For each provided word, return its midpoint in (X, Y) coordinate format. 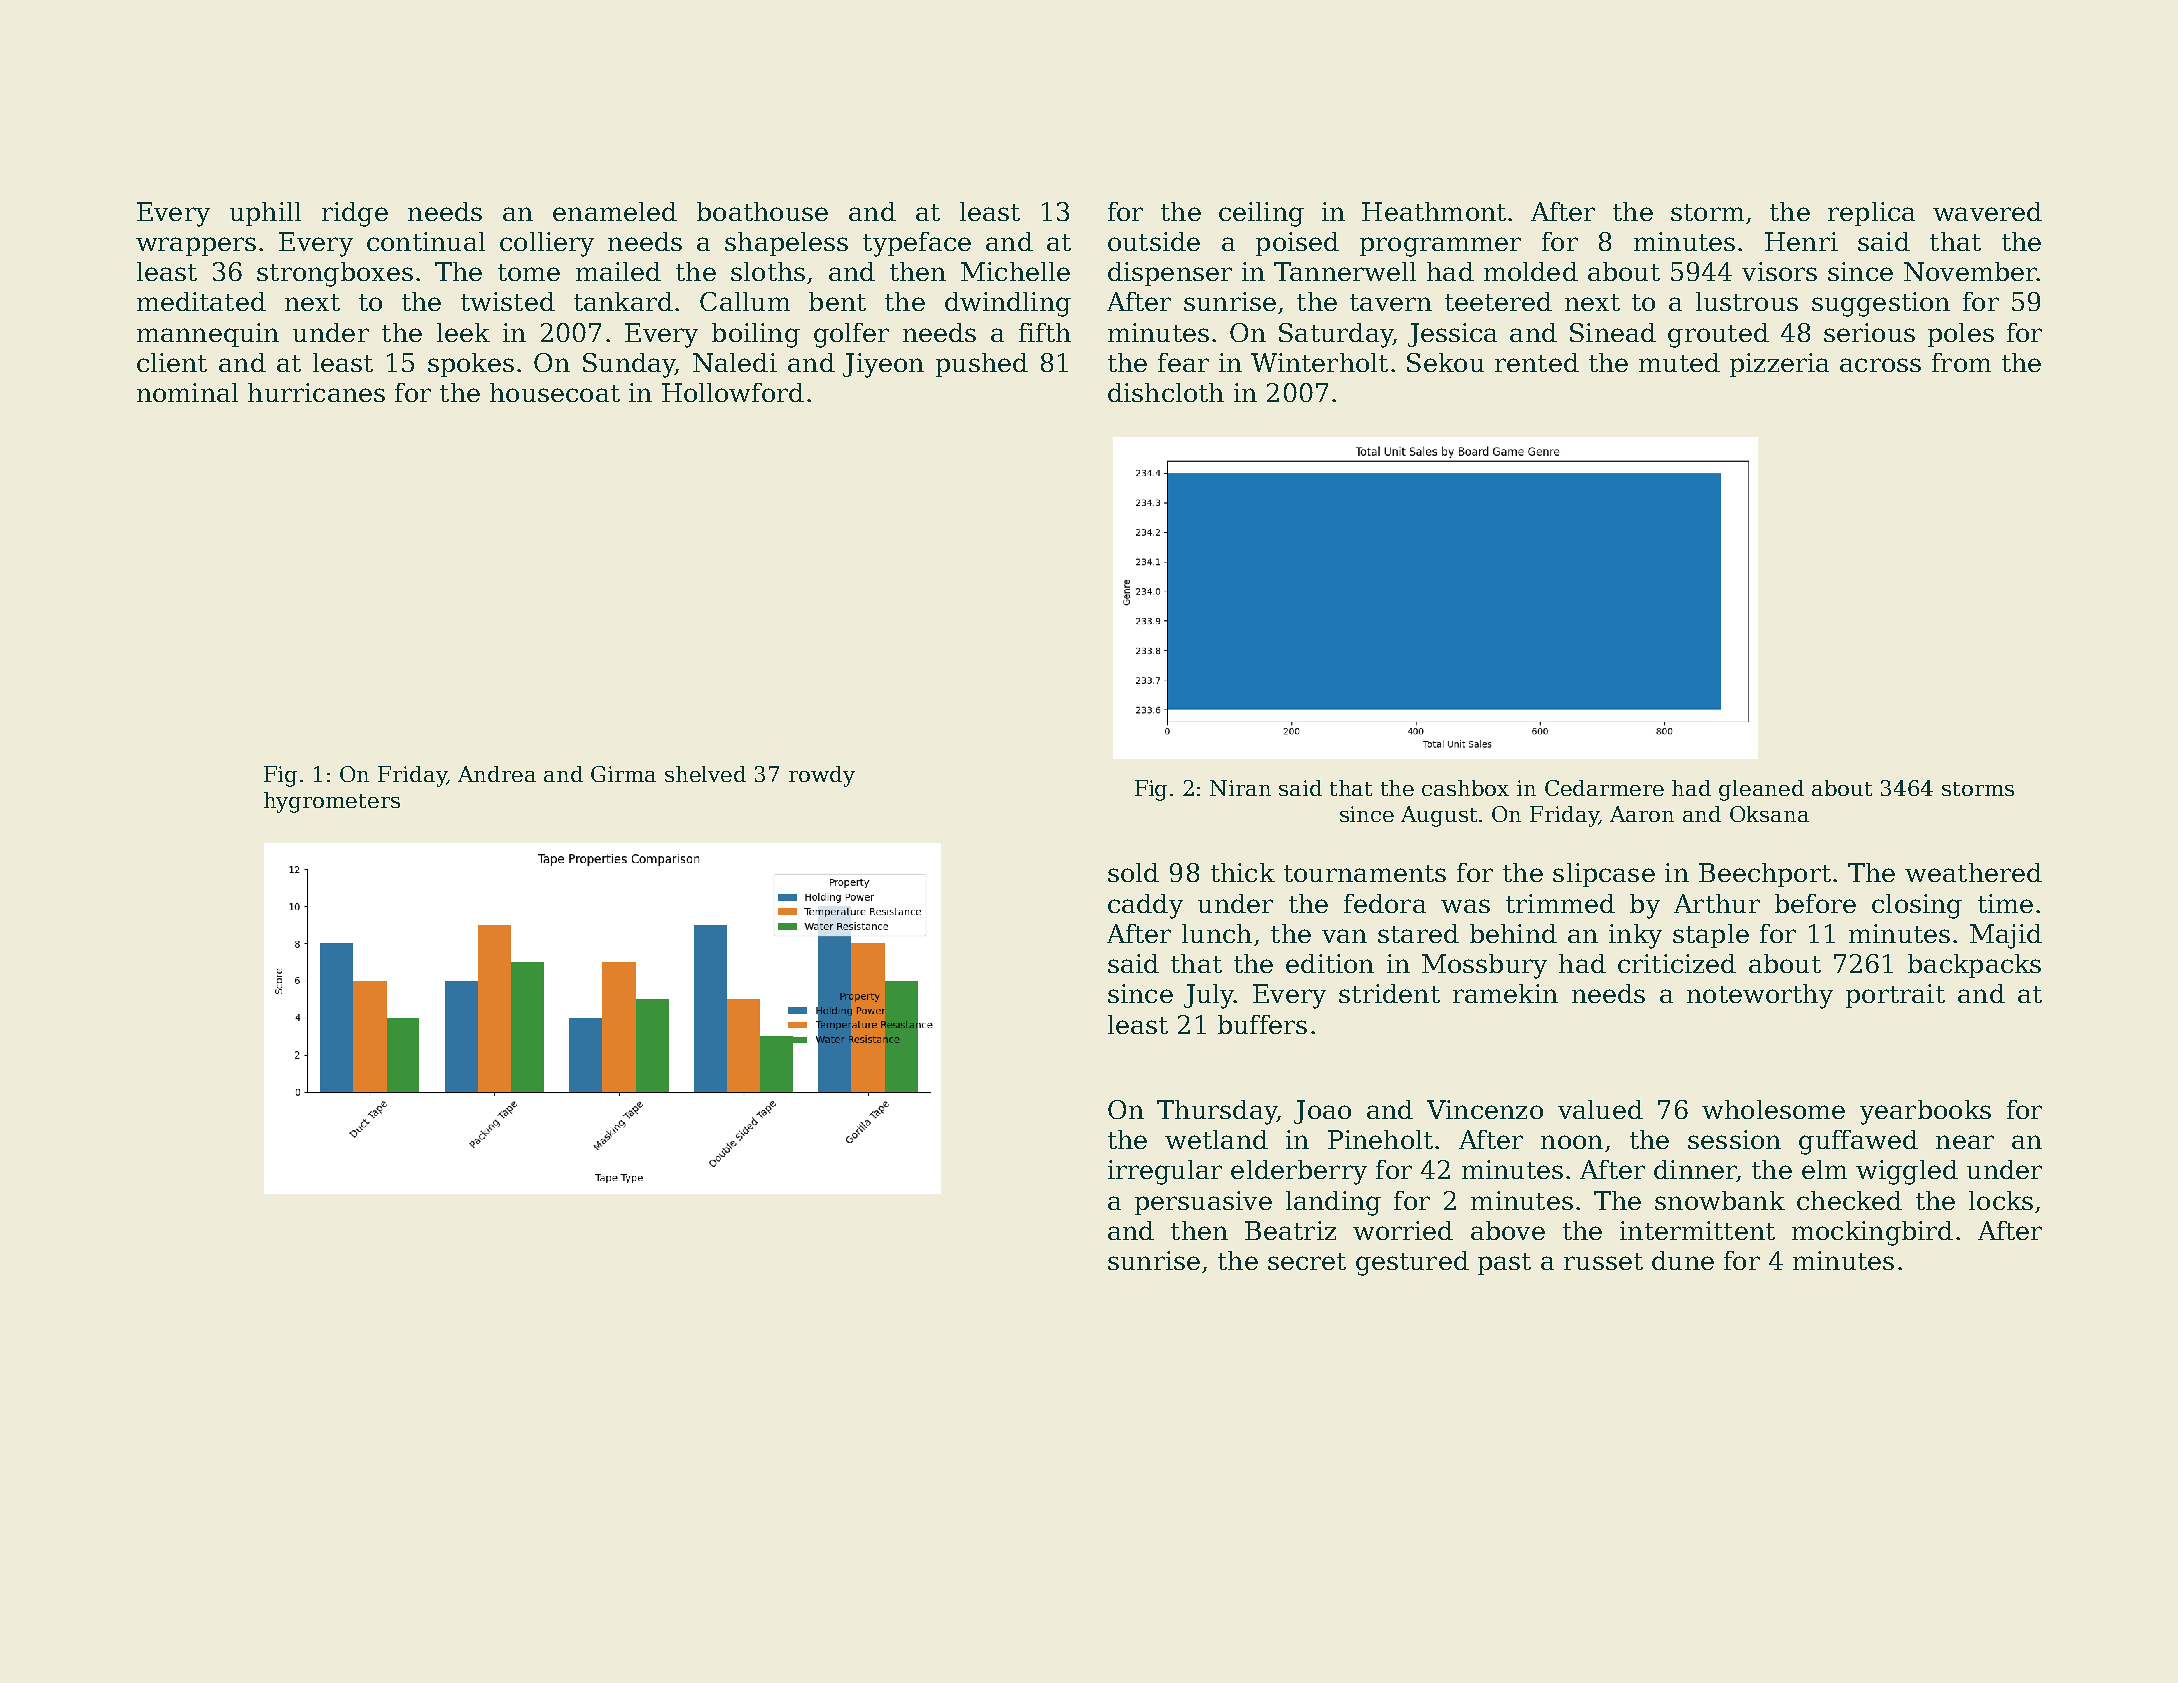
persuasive (1203, 1203)
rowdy (822, 776)
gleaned (1761, 790)
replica (1871, 214)
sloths (768, 271)
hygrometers (332, 802)
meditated (201, 301)
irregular (1165, 1172)
